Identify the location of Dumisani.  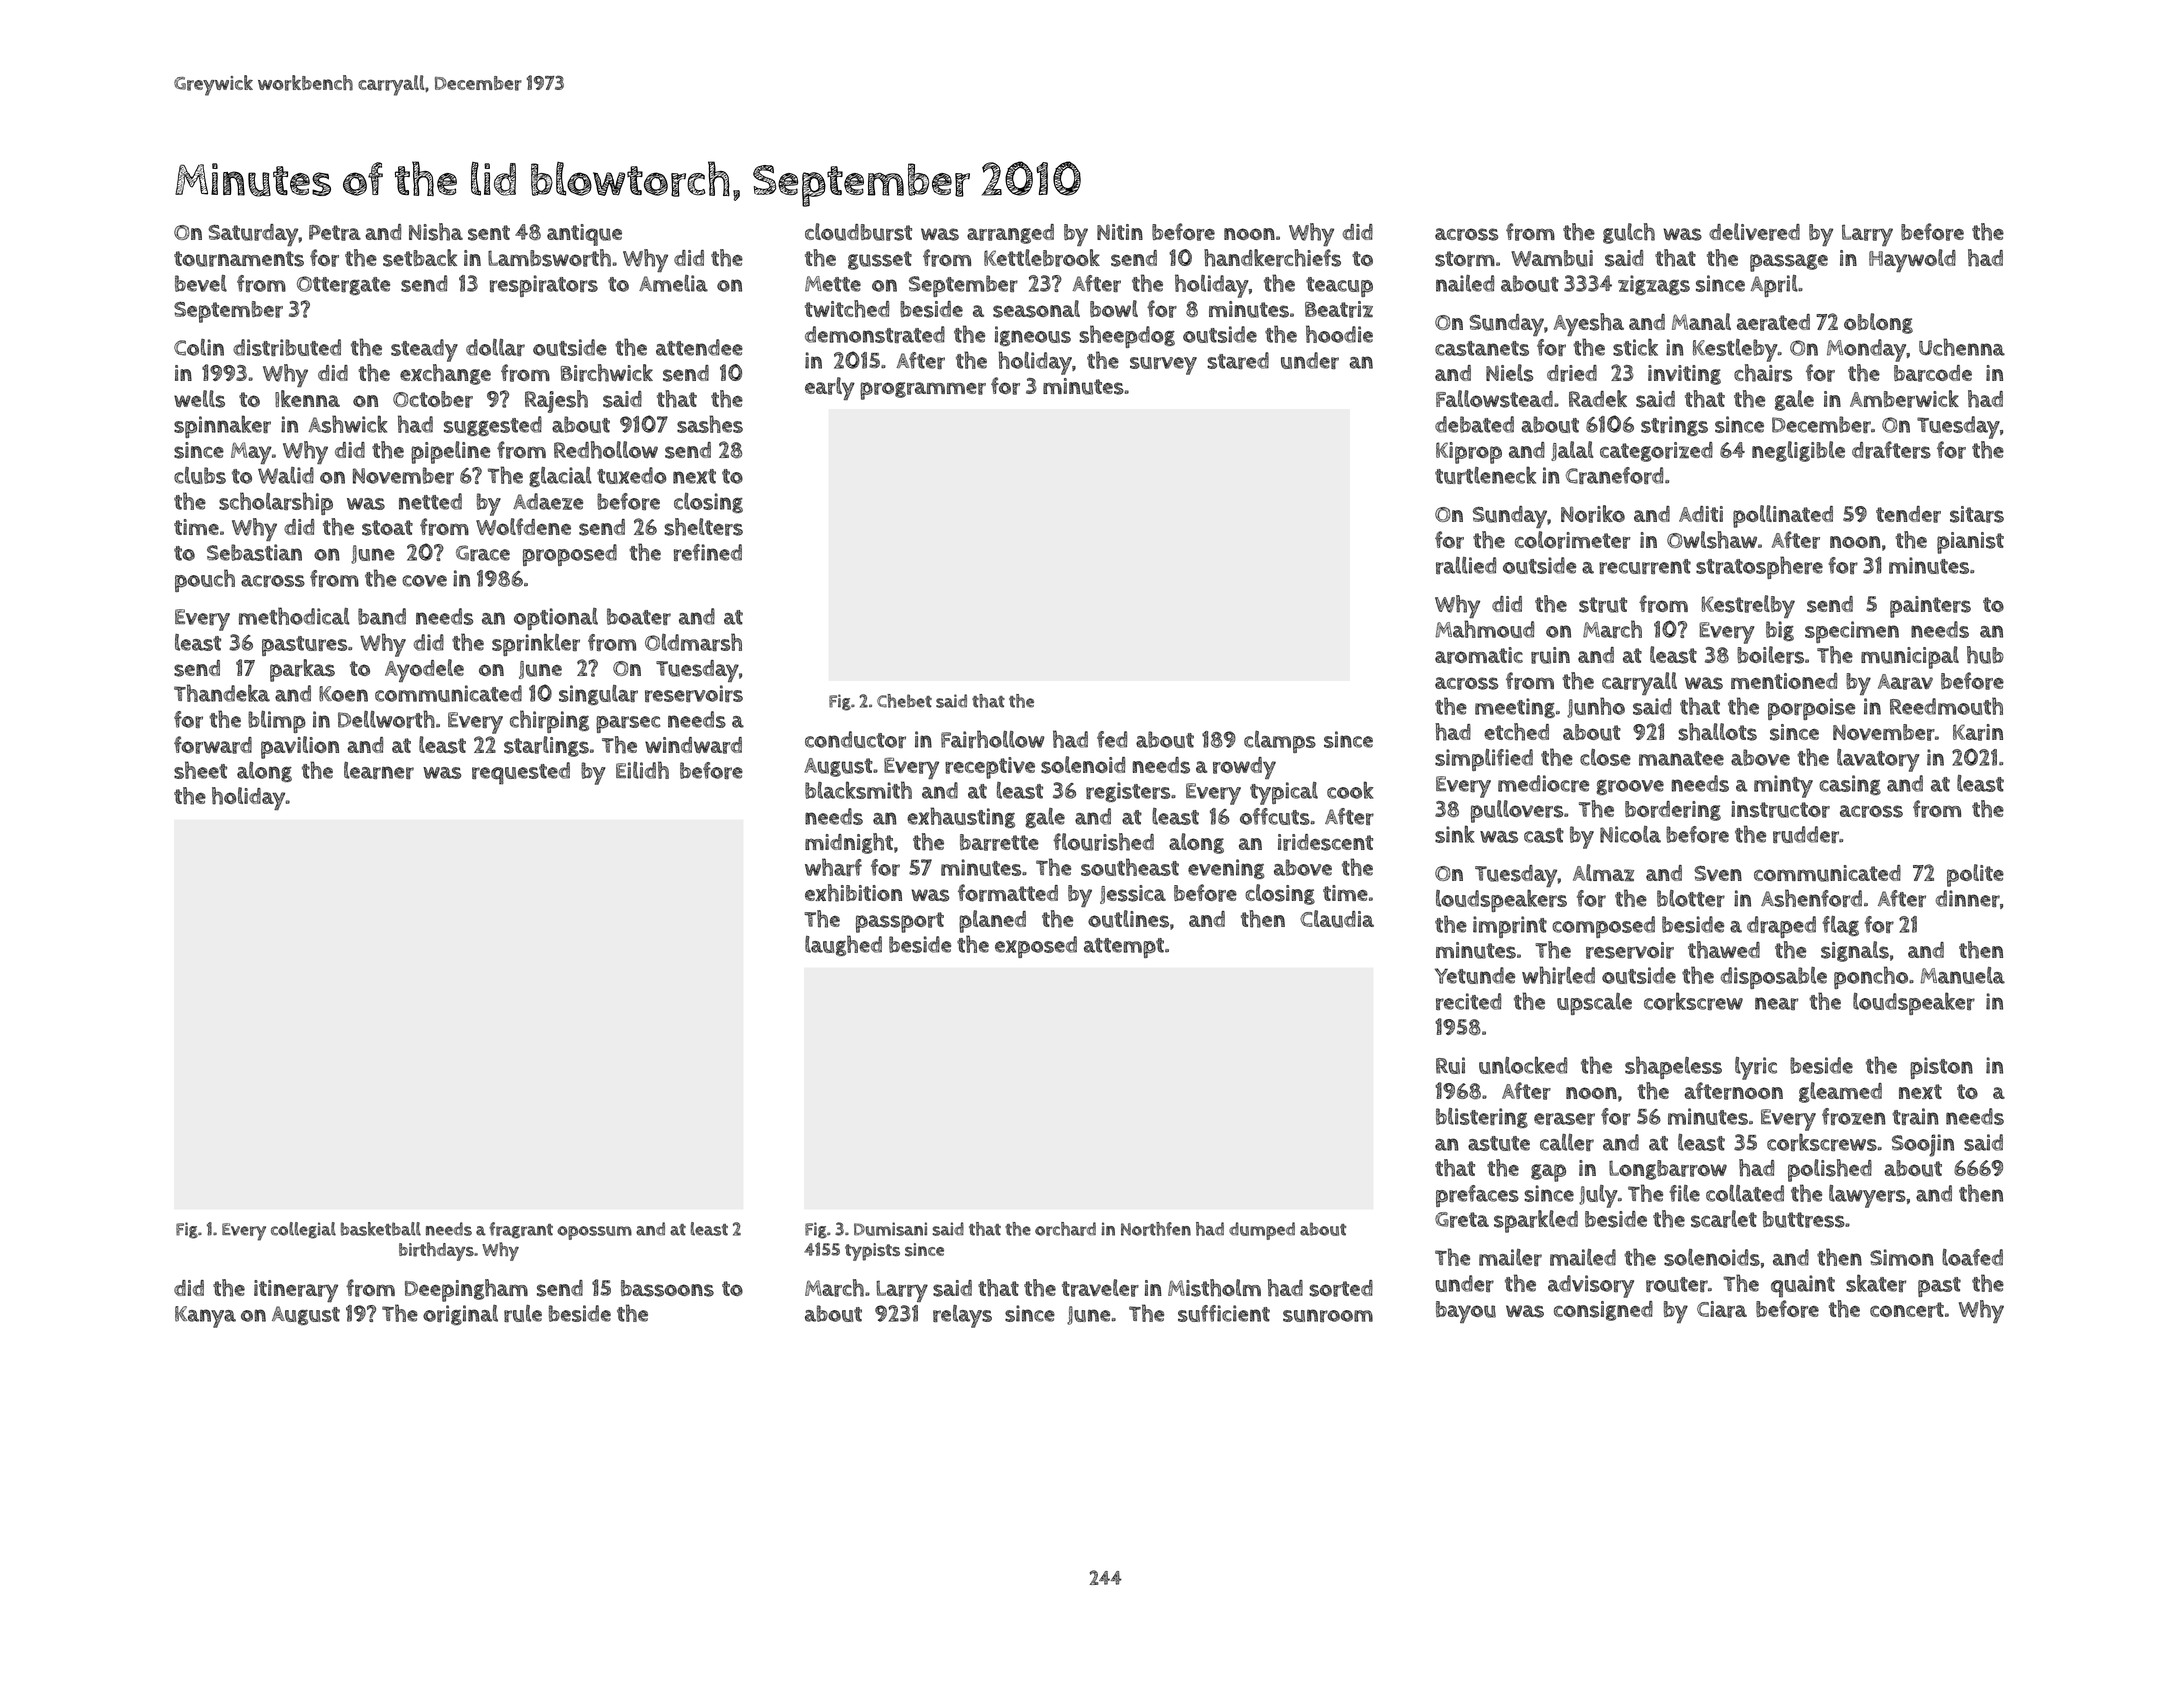
(890, 1229).
